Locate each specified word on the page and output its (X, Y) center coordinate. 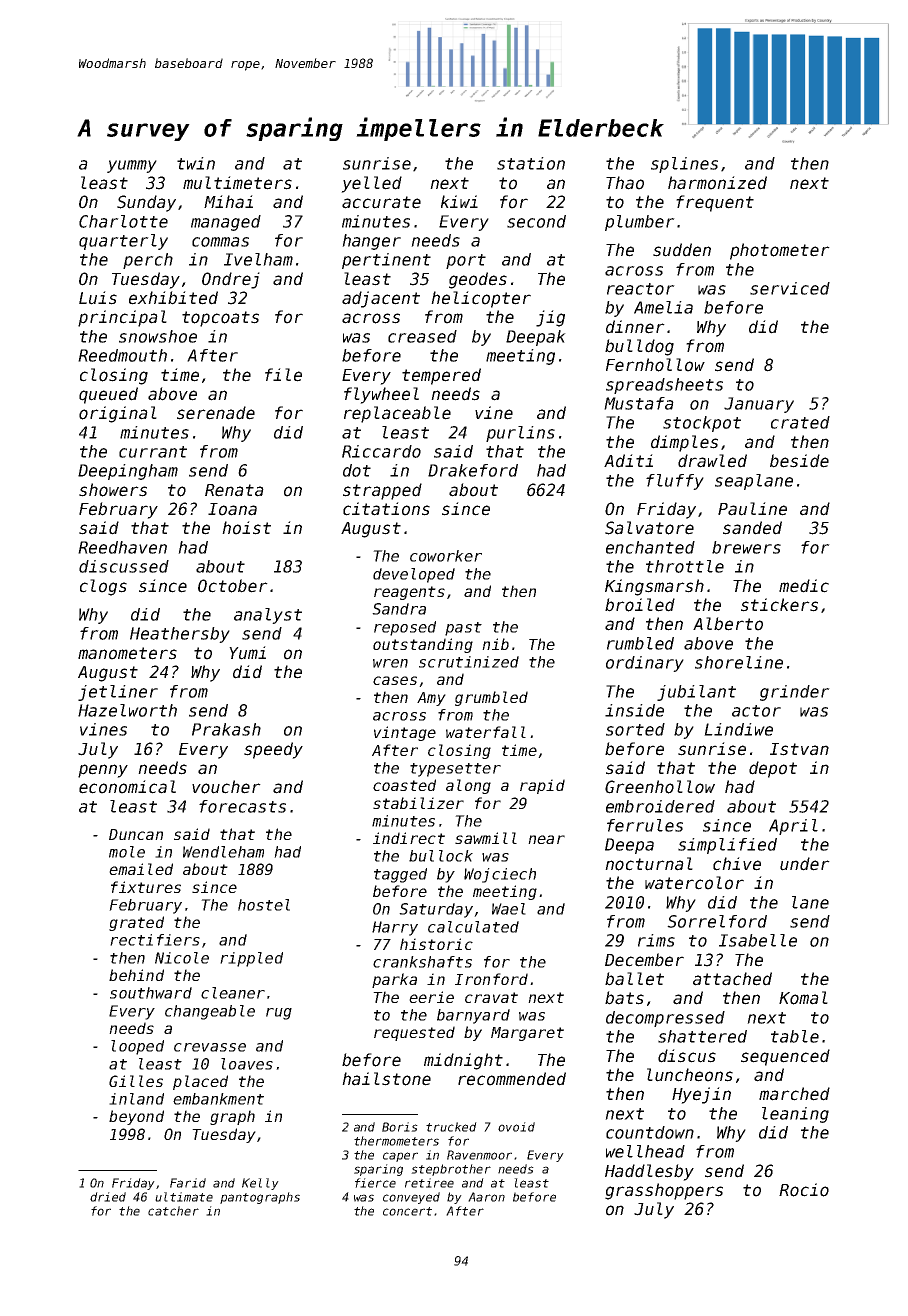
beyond (136, 1117)
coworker (446, 556)
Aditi (628, 461)
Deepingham (128, 472)
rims (656, 940)
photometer (780, 251)
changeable (210, 1012)
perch (148, 261)
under (805, 864)
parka (394, 980)
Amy (431, 699)
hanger (371, 242)
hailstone (386, 1079)
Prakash (226, 729)
